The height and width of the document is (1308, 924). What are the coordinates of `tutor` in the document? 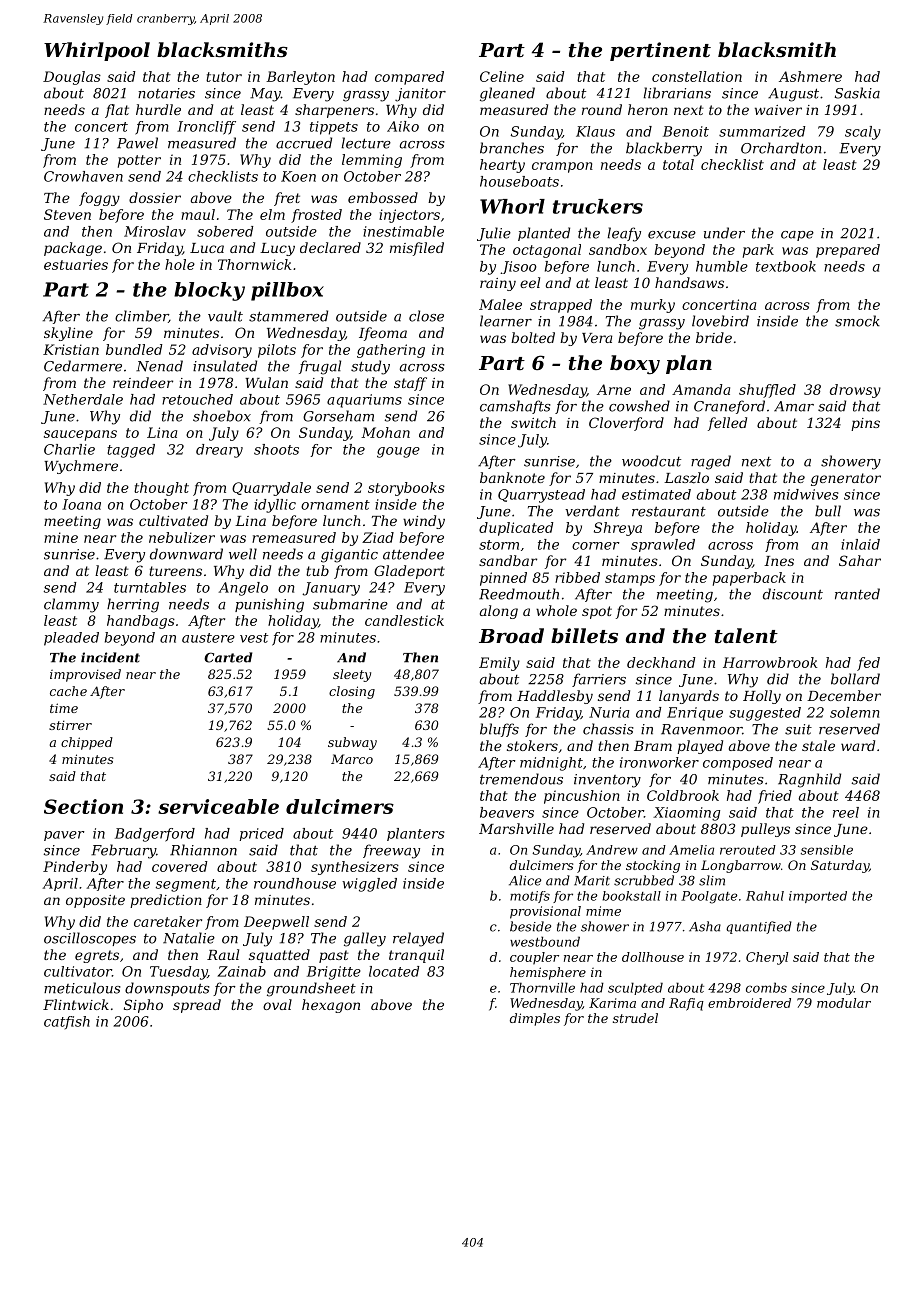 It's located at (224, 77).
